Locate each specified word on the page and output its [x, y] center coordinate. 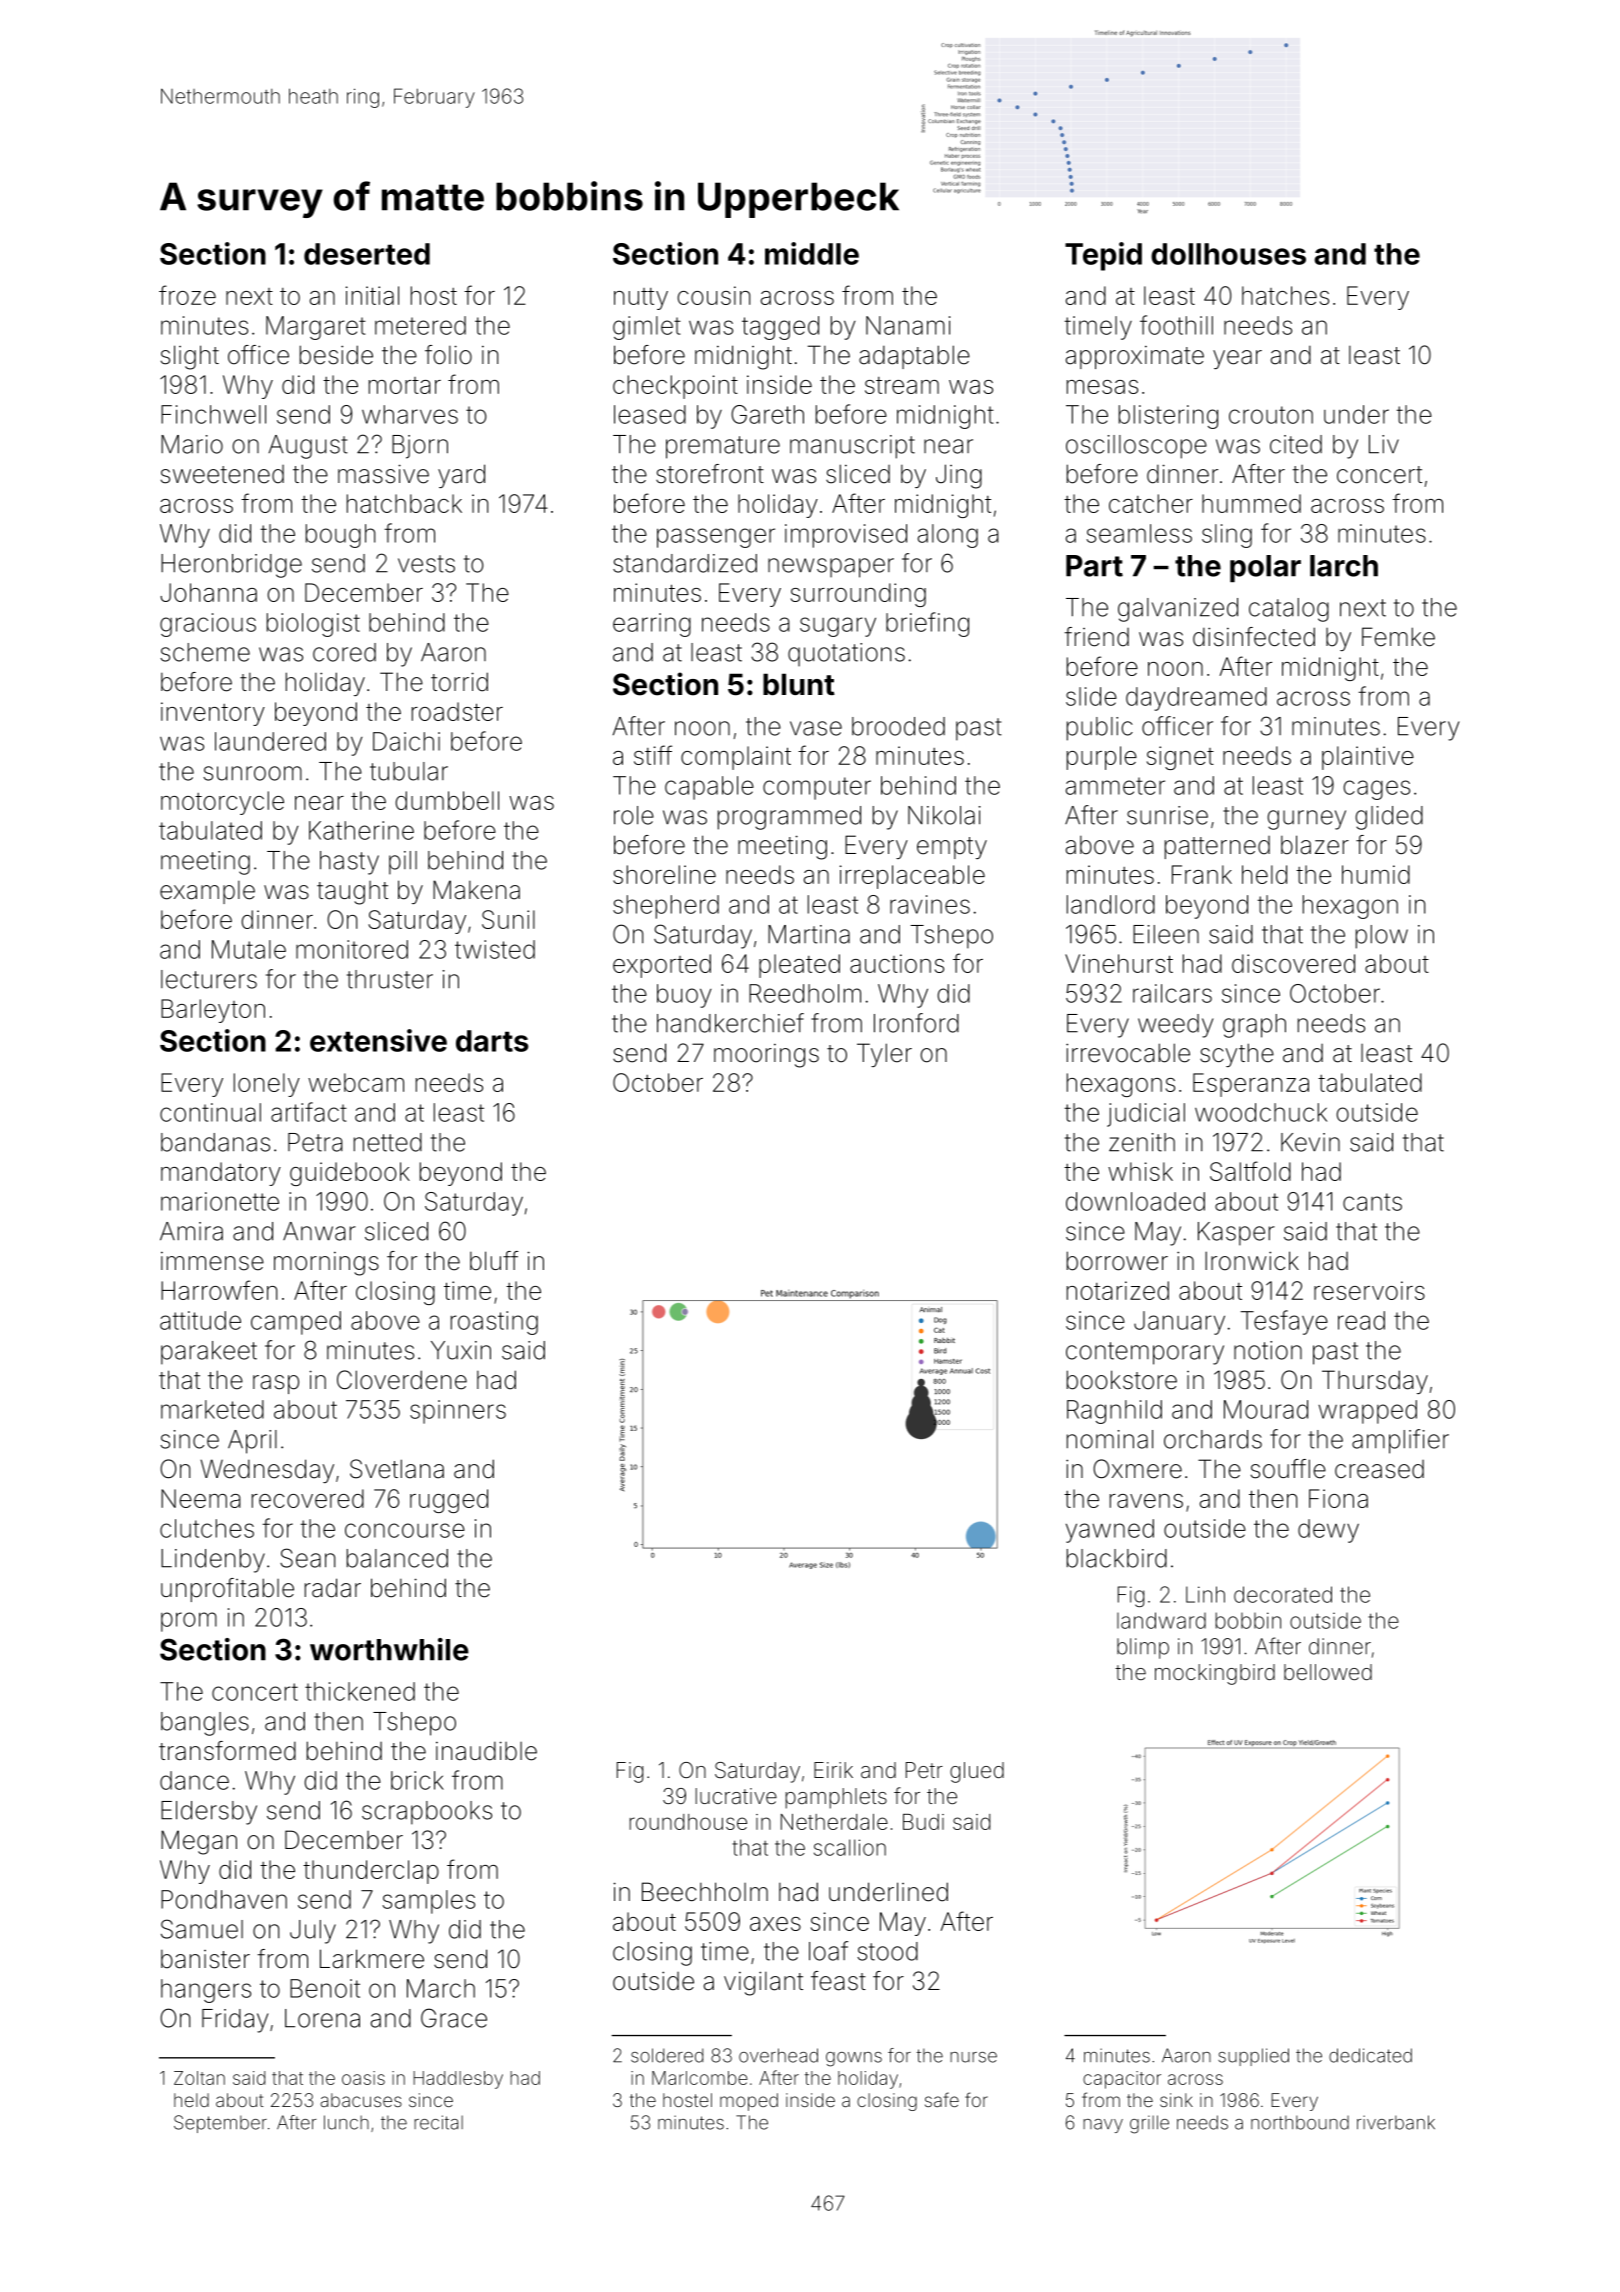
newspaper [831, 568]
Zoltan [199, 2078]
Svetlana [397, 1469]
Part [1094, 566]
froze [187, 295]
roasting [494, 1323]
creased [1379, 1469]
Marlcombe [700, 2078]
